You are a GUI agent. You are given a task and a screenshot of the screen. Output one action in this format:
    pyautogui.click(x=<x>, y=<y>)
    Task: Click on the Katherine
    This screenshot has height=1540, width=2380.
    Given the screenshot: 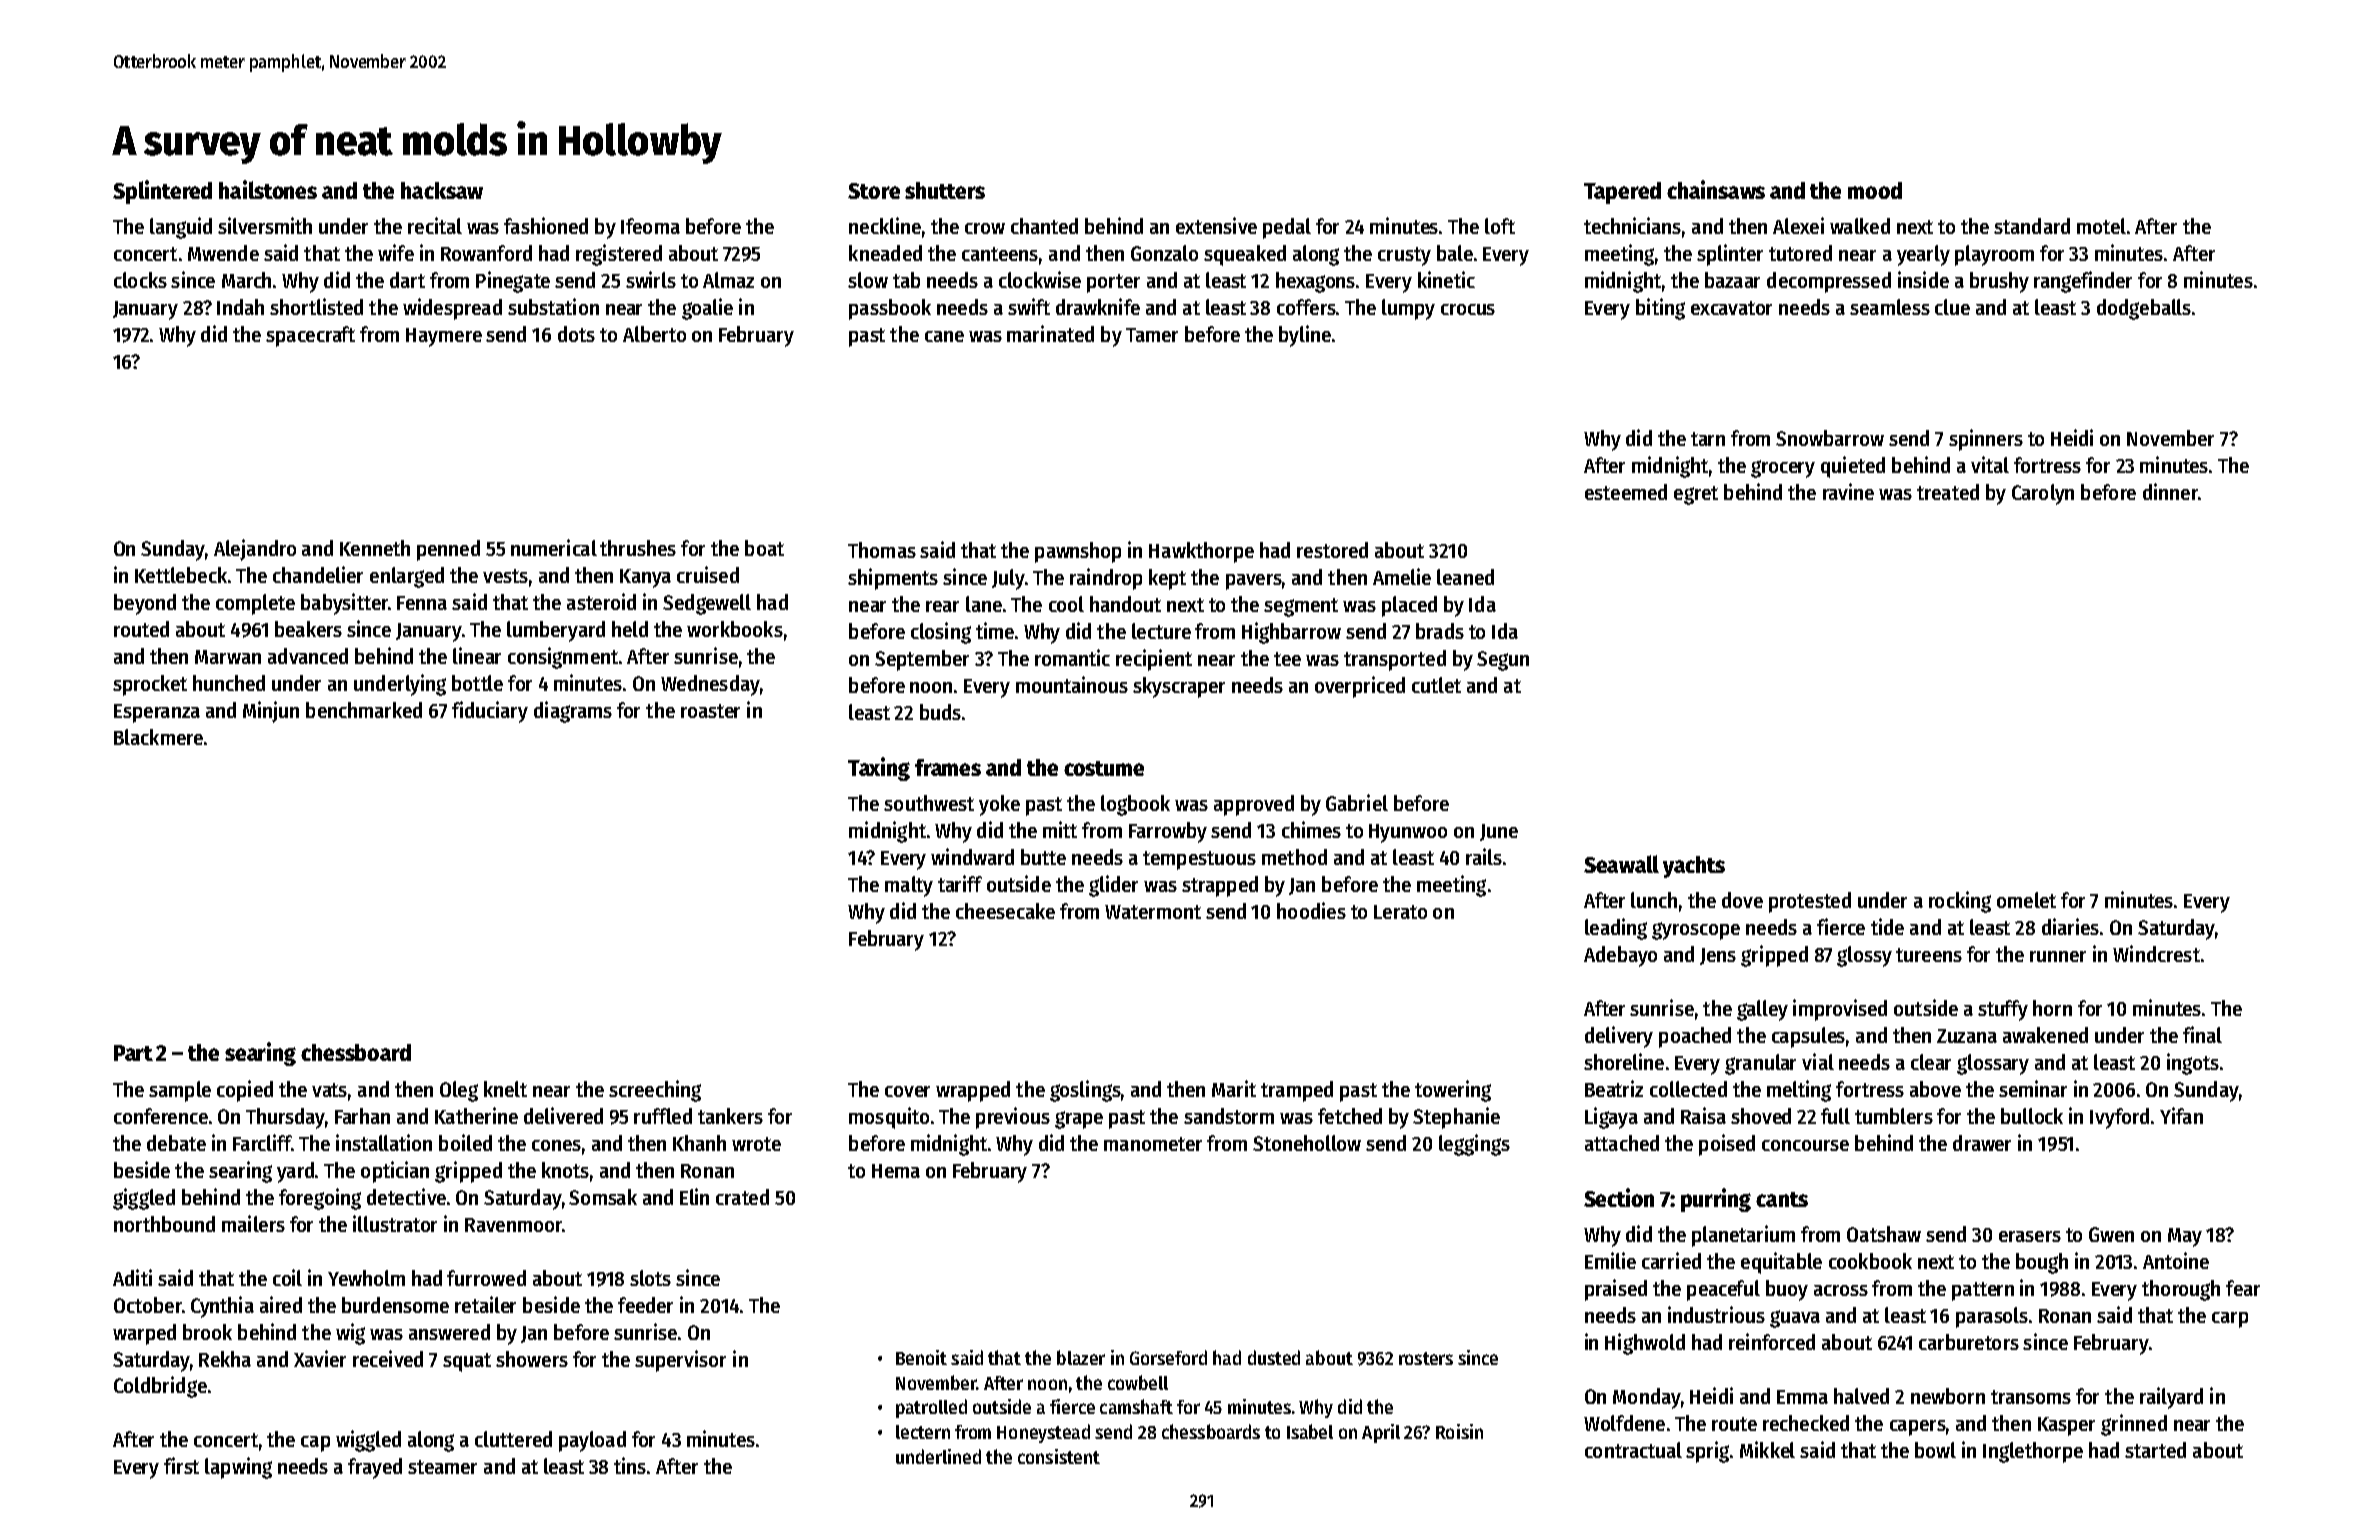 What is the action you would take?
    pyautogui.click(x=476, y=1115)
